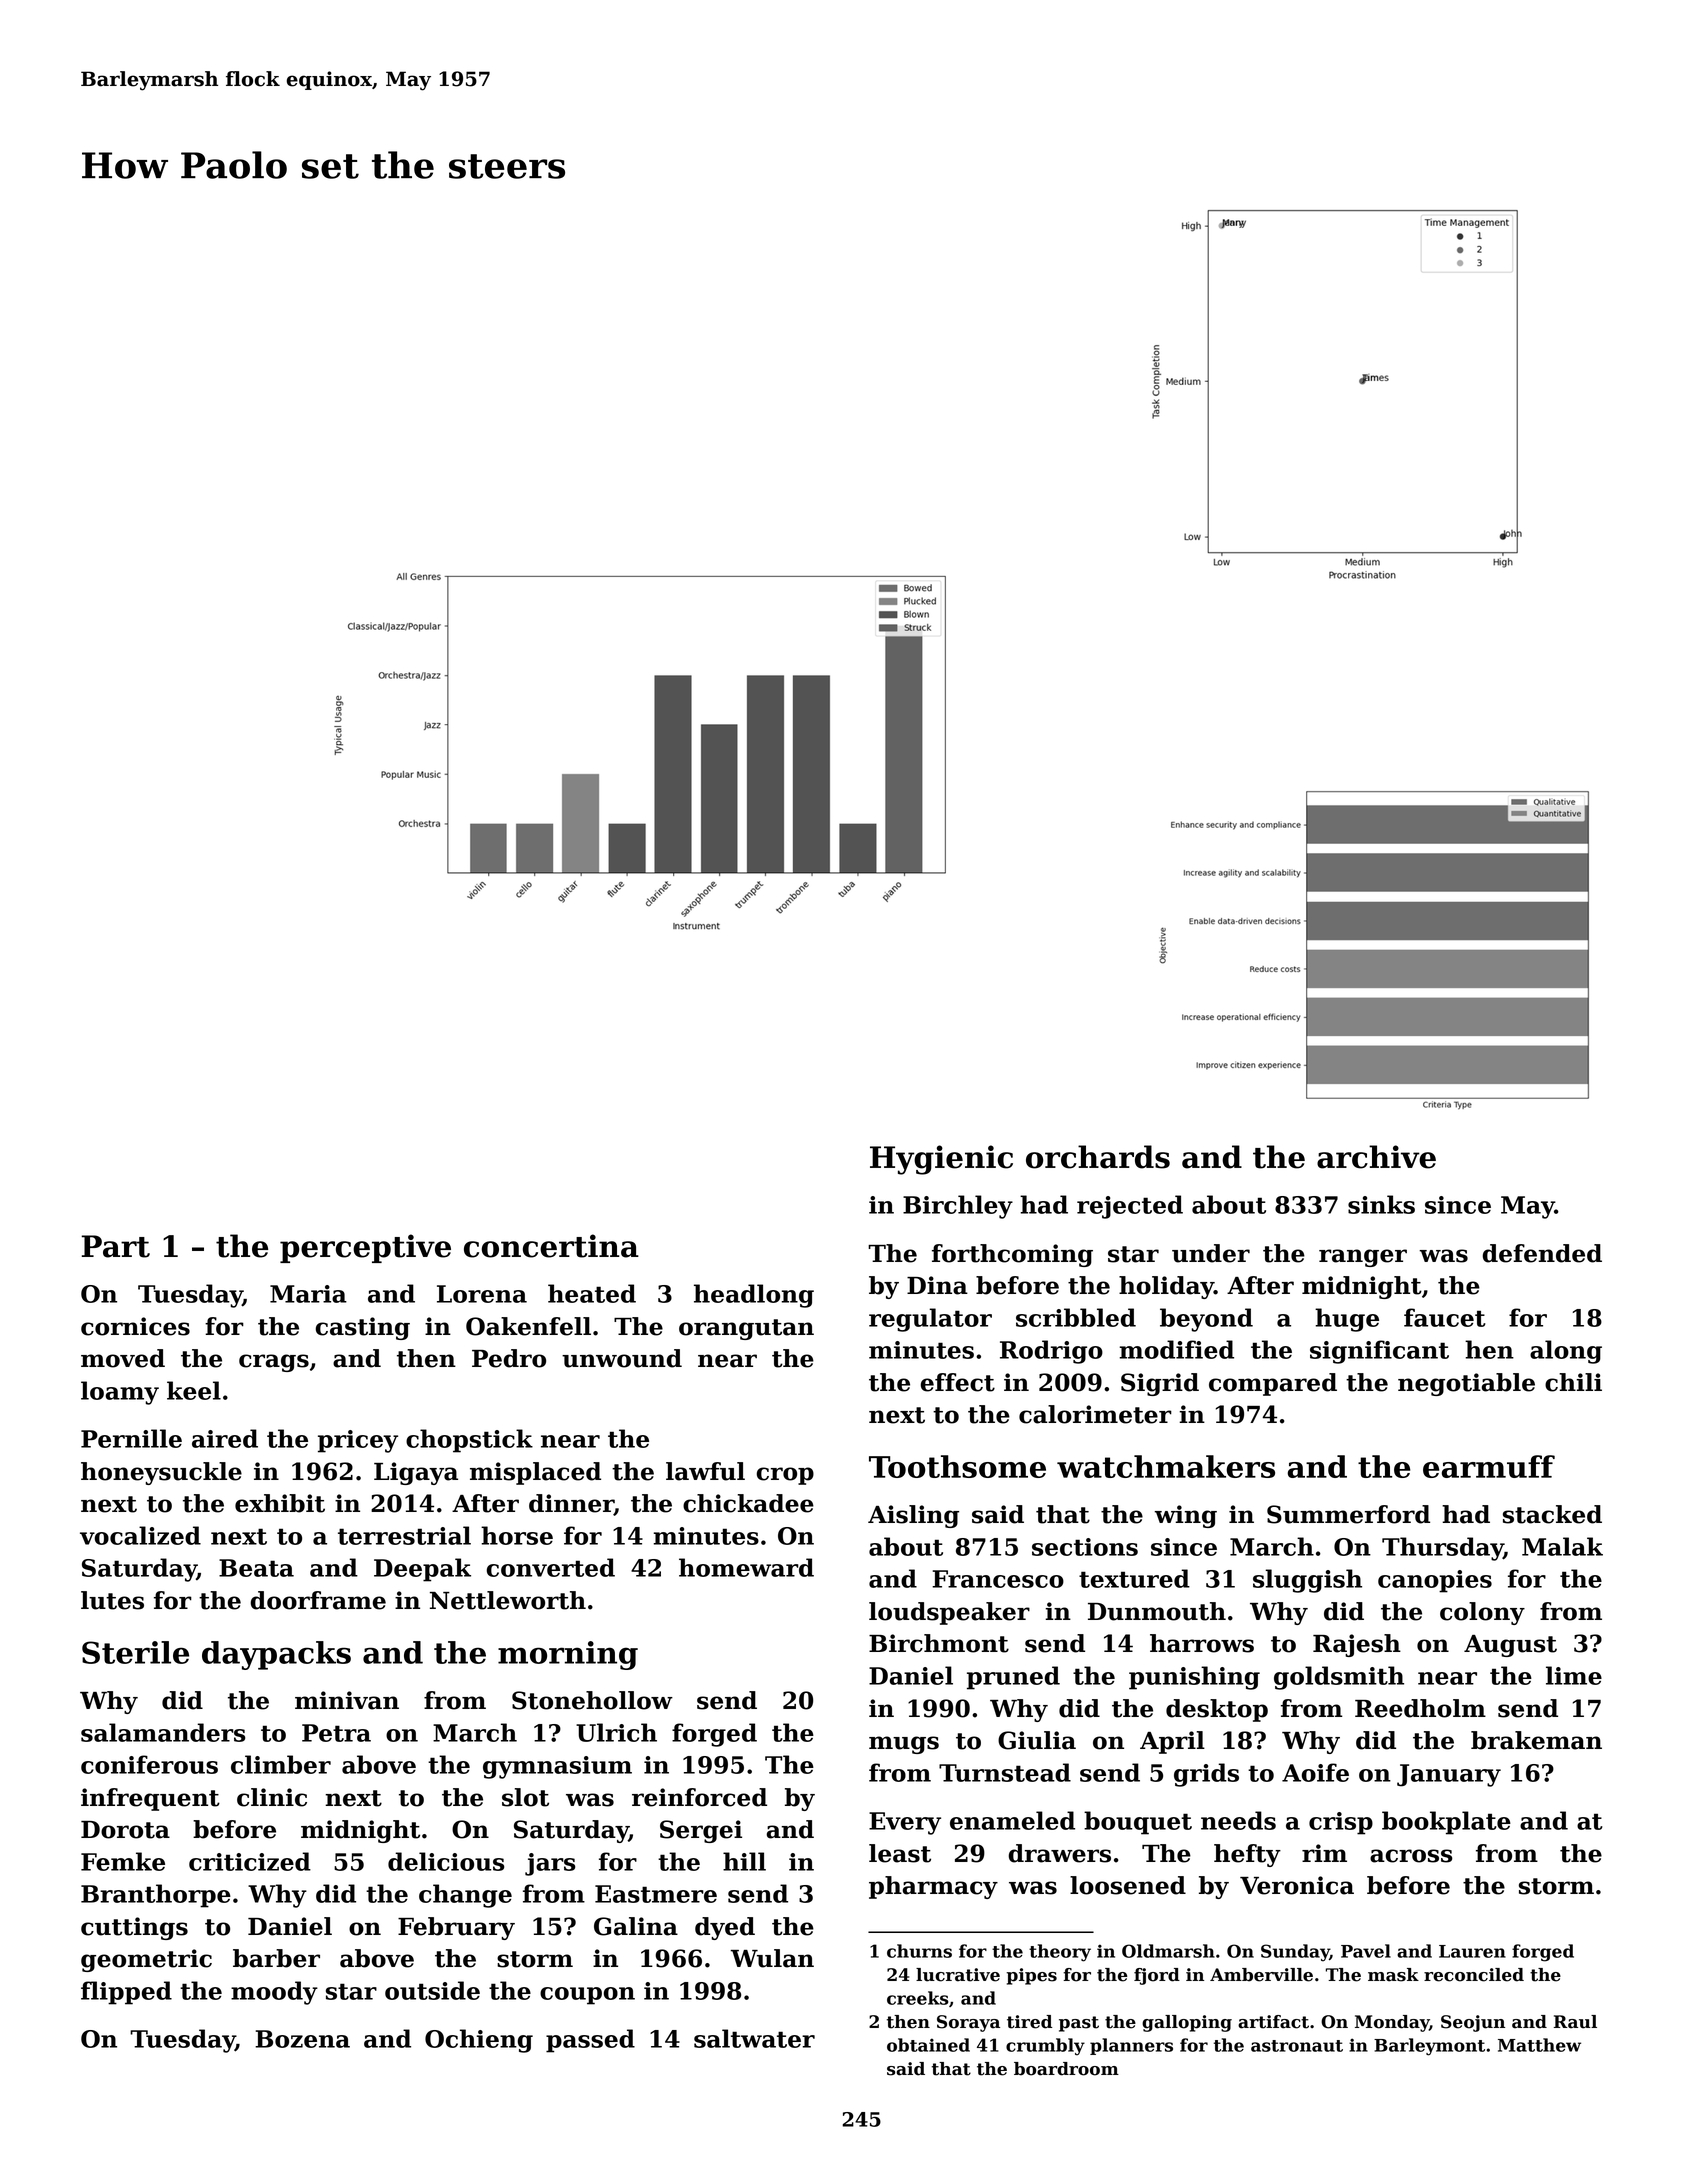 The height and width of the screenshot is (2178, 1683). Describe the element at coordinates (1315, 1772) in the screenshot. I see `Aoife` at that location.
